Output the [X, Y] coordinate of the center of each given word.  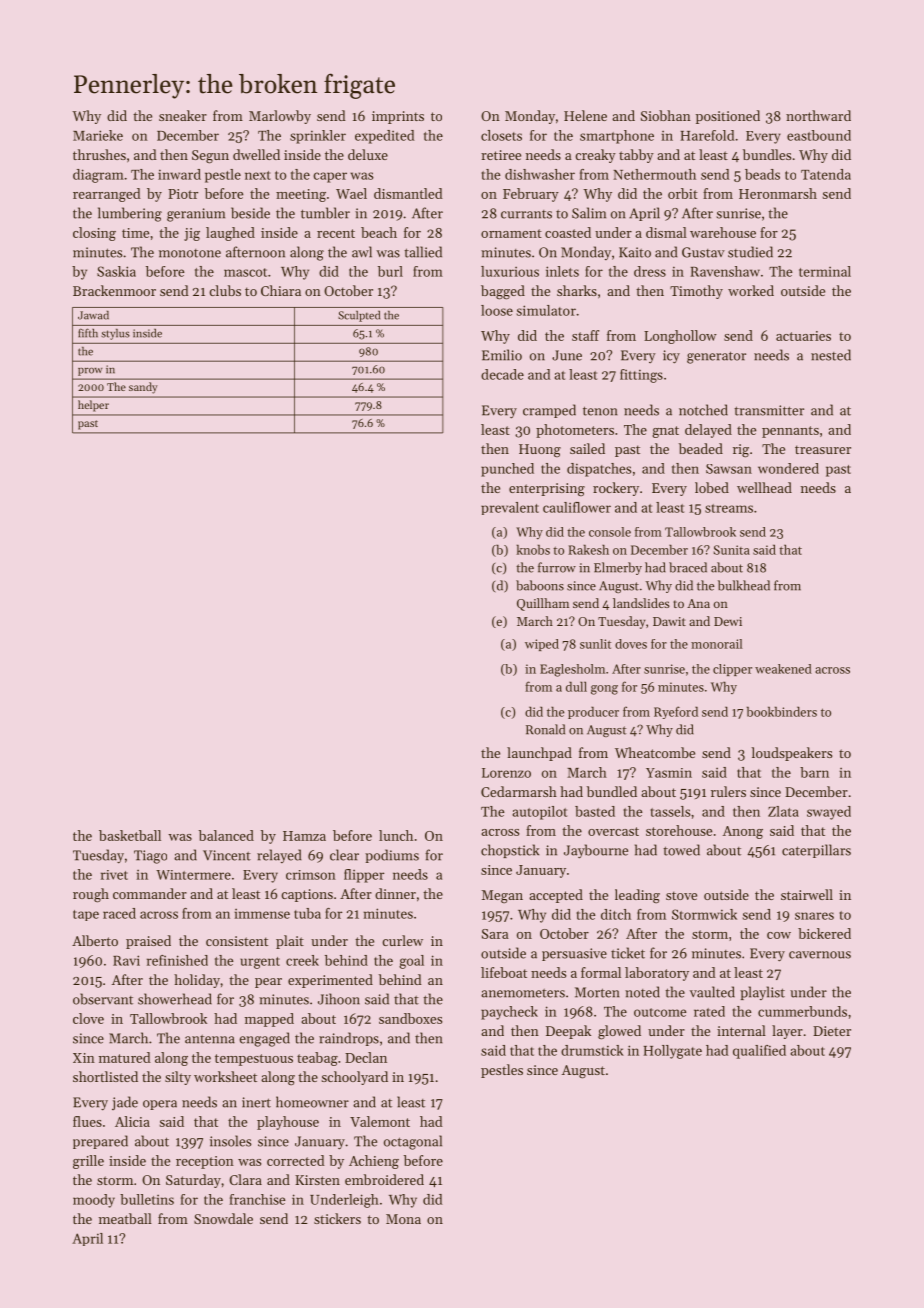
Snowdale [223, 1218]
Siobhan [666, 115]
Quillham [543, 604]
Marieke [98, 135]
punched [507, 470]
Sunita [732, 550]
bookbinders [782, 711]
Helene [585, 115]
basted [595, 811]
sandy [143, 388]
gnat [665, 432]
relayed [279, 856]
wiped [542, 645]
